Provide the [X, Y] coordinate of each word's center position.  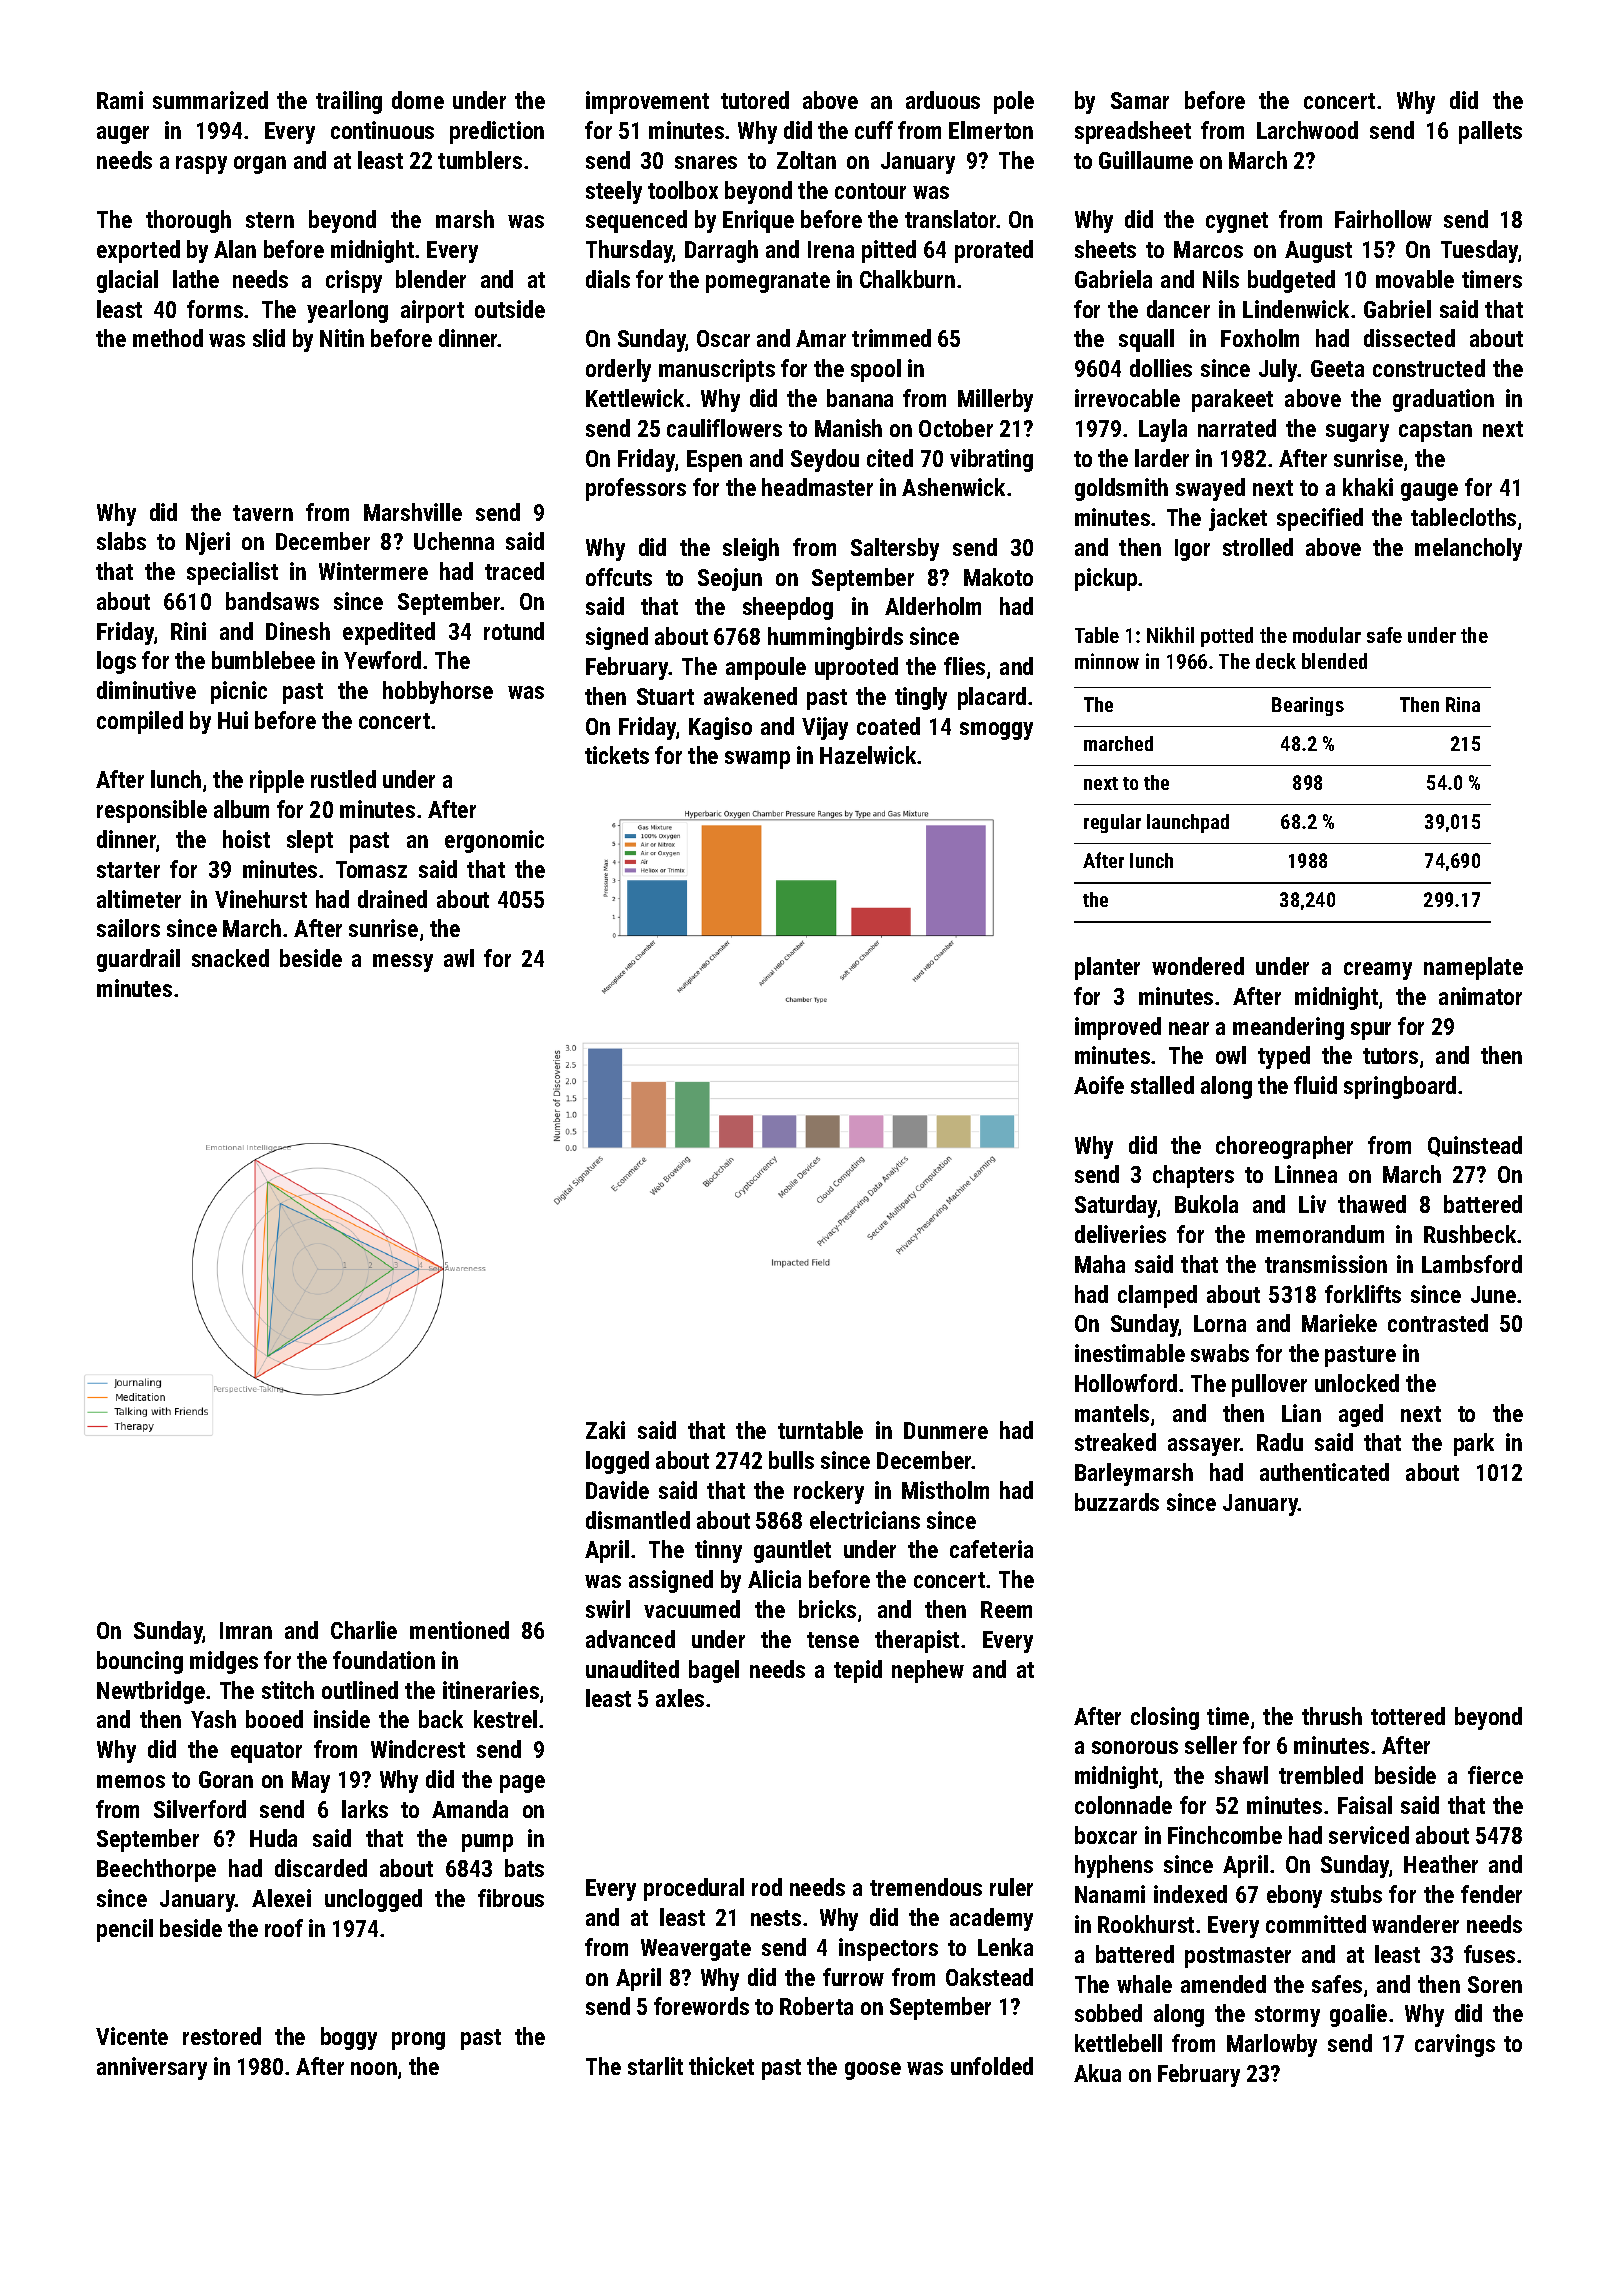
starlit [655, 2066]
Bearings [1308, 706]
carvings [1455, 2045]
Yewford [382, 660]
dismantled [638, 1520]
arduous [943, 100]
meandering [1288, 1028]
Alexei [281, 1898]
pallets [1490, 132]
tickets [617, 755]
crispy [354, 281]
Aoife [1099, 1085]
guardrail [138, 960]
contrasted [1438, 1323]
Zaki [605, 1430]
